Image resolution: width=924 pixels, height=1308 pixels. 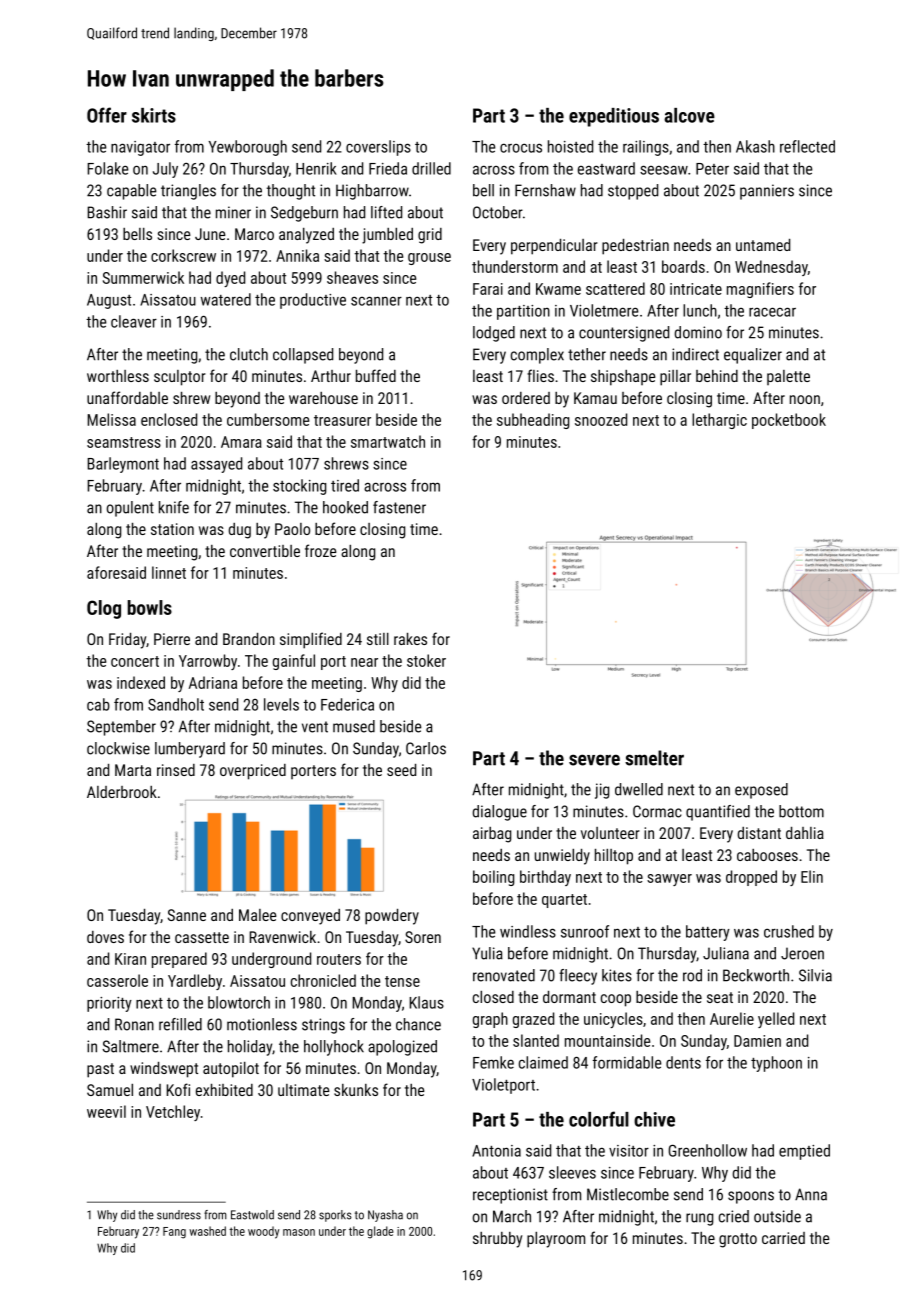 What do you see at coordinates (719, 421) in the document?
I see `lethargic` at bounding box center [719, 421].
